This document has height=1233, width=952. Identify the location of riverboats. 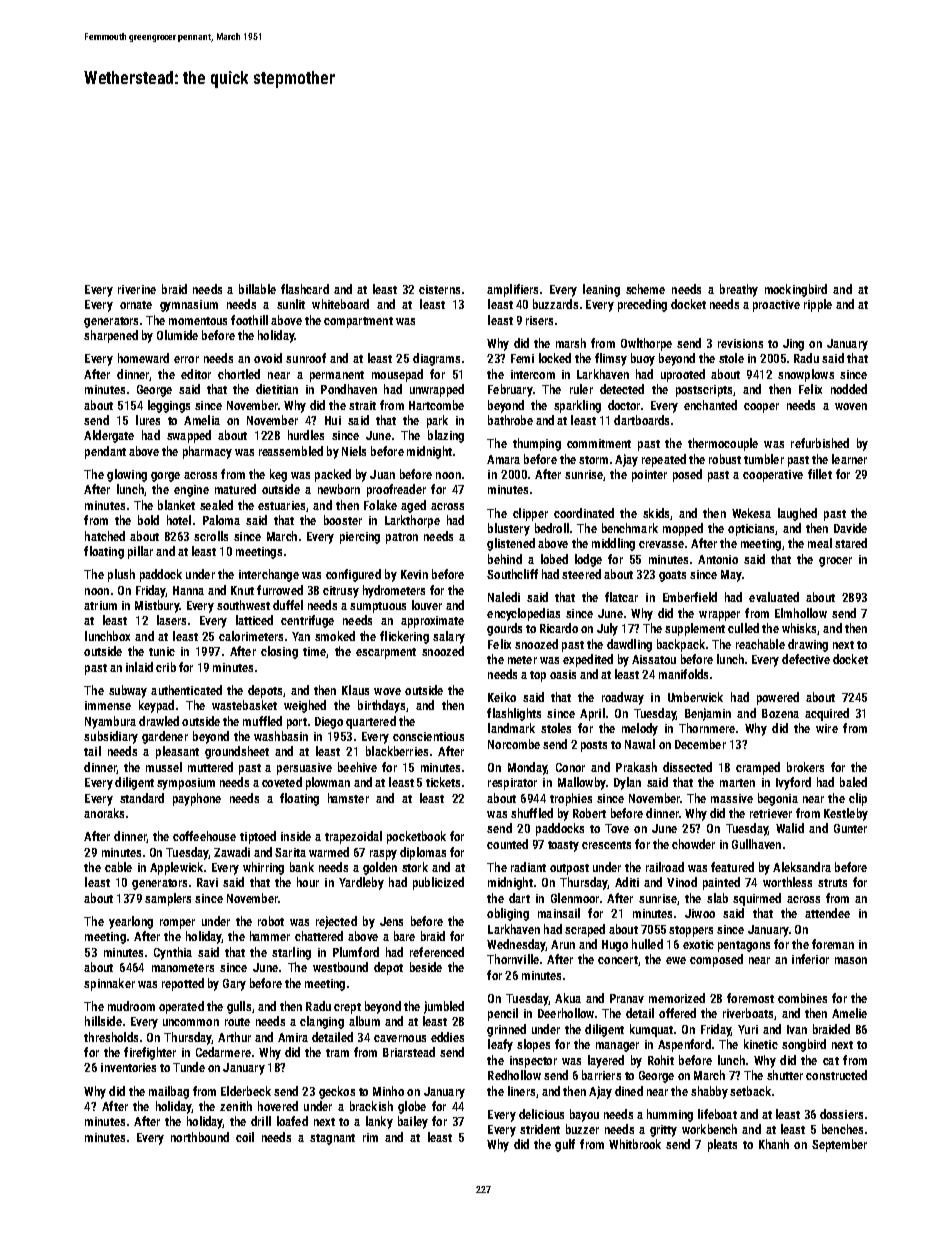
(748, 1013).
